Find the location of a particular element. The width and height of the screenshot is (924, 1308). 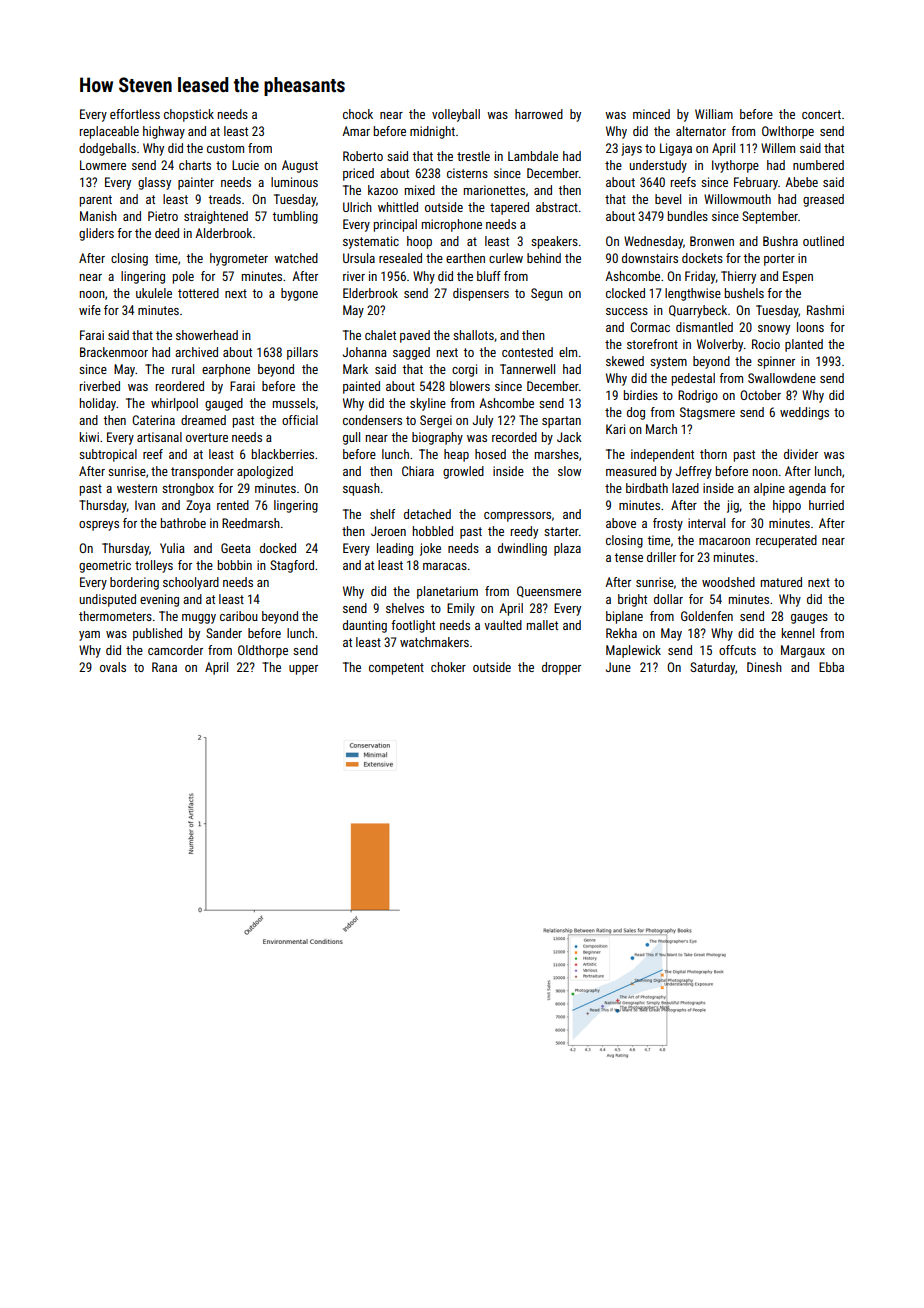

volleyball is located at coordinates (456, 115).
